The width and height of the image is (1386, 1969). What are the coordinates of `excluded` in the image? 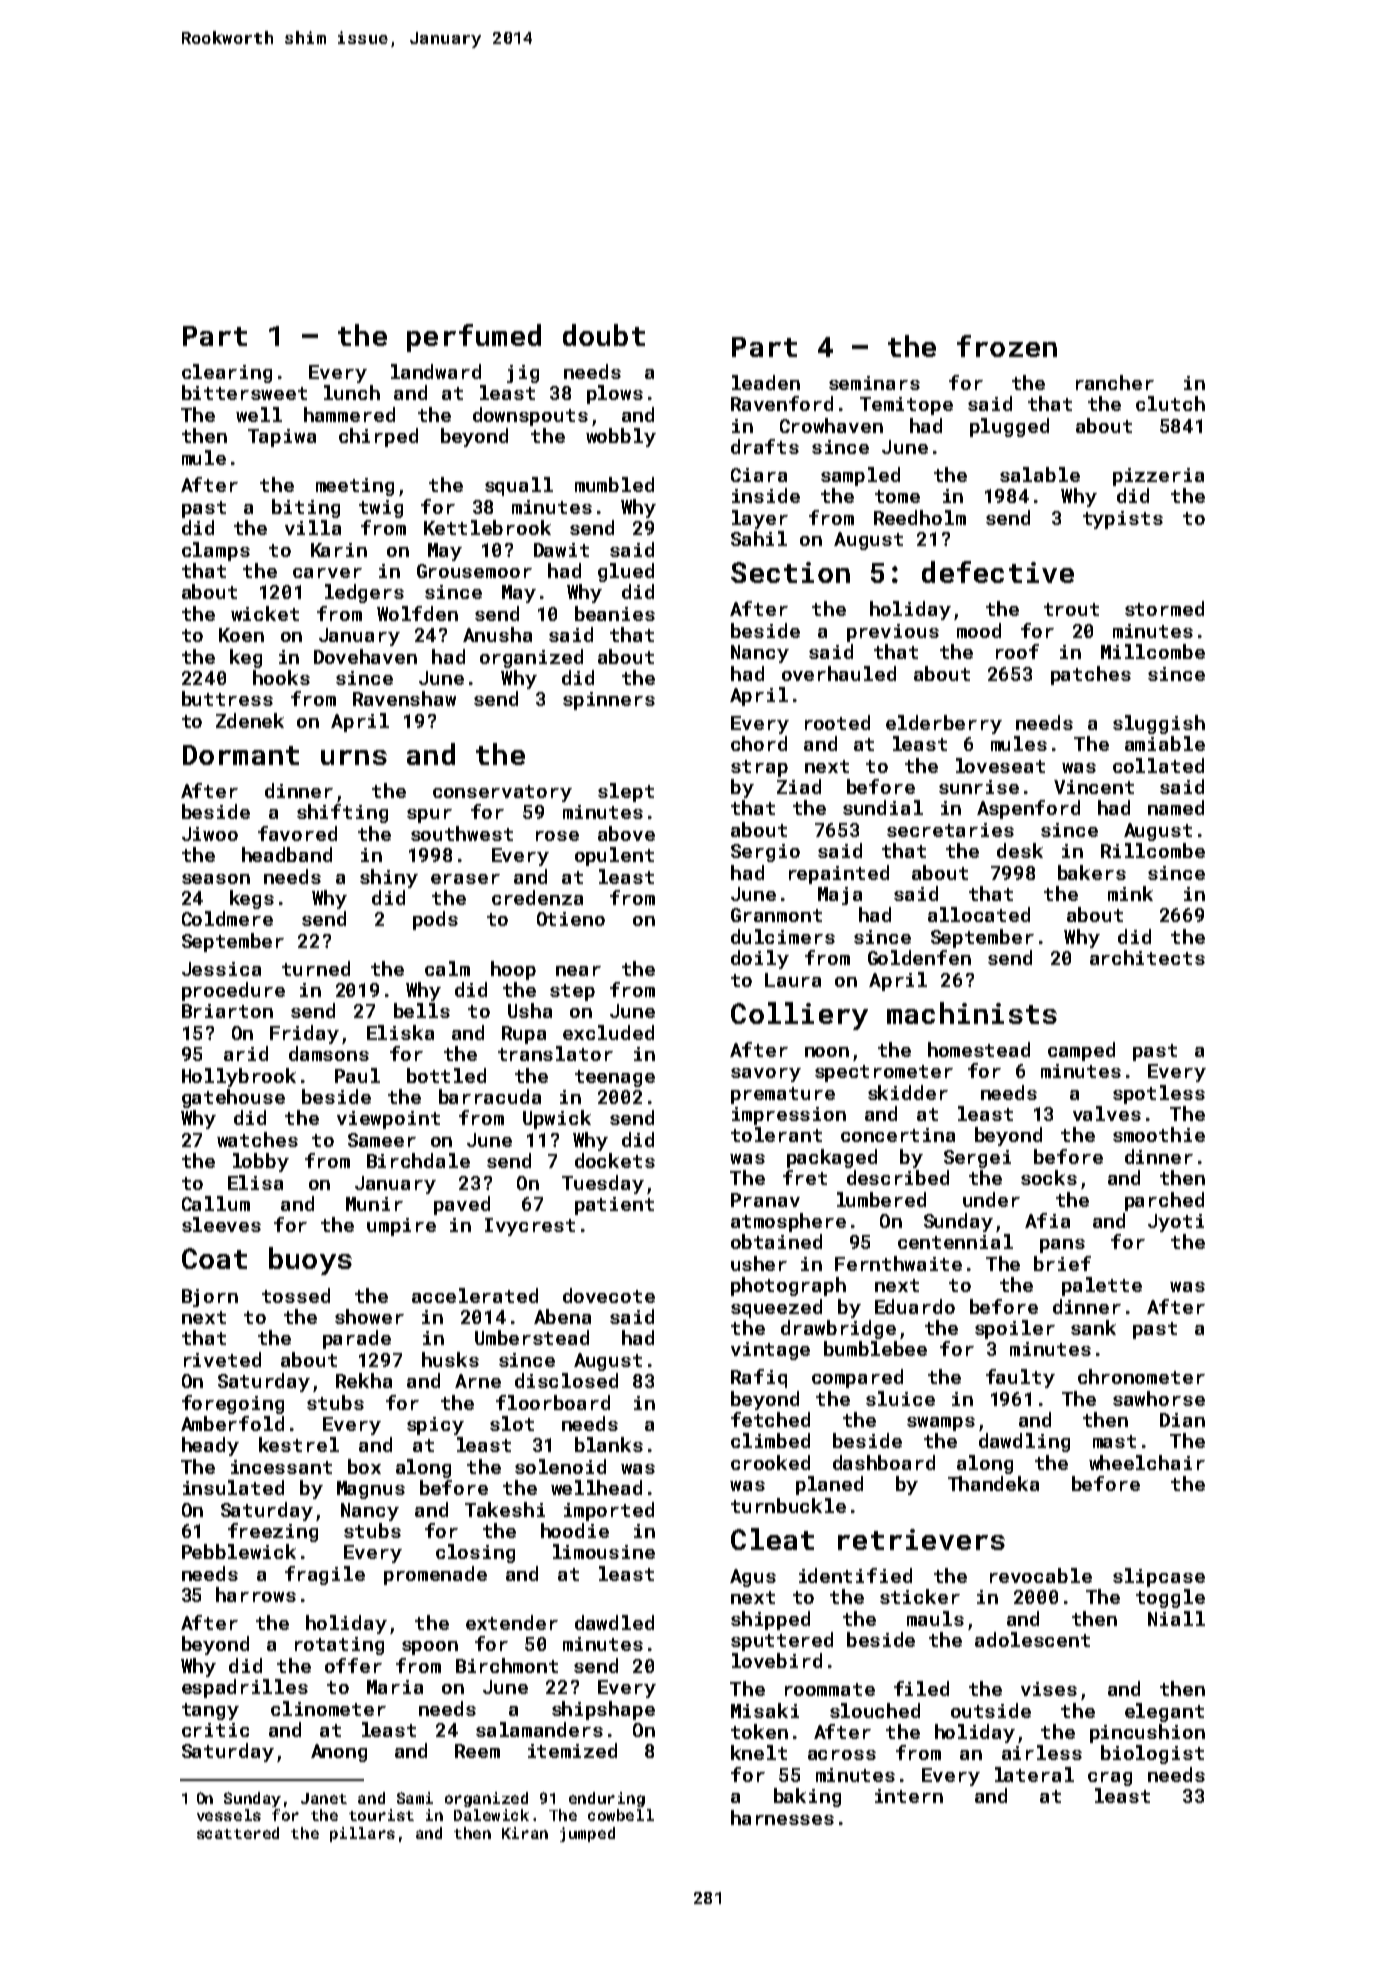 It's located at (608, 1032).
